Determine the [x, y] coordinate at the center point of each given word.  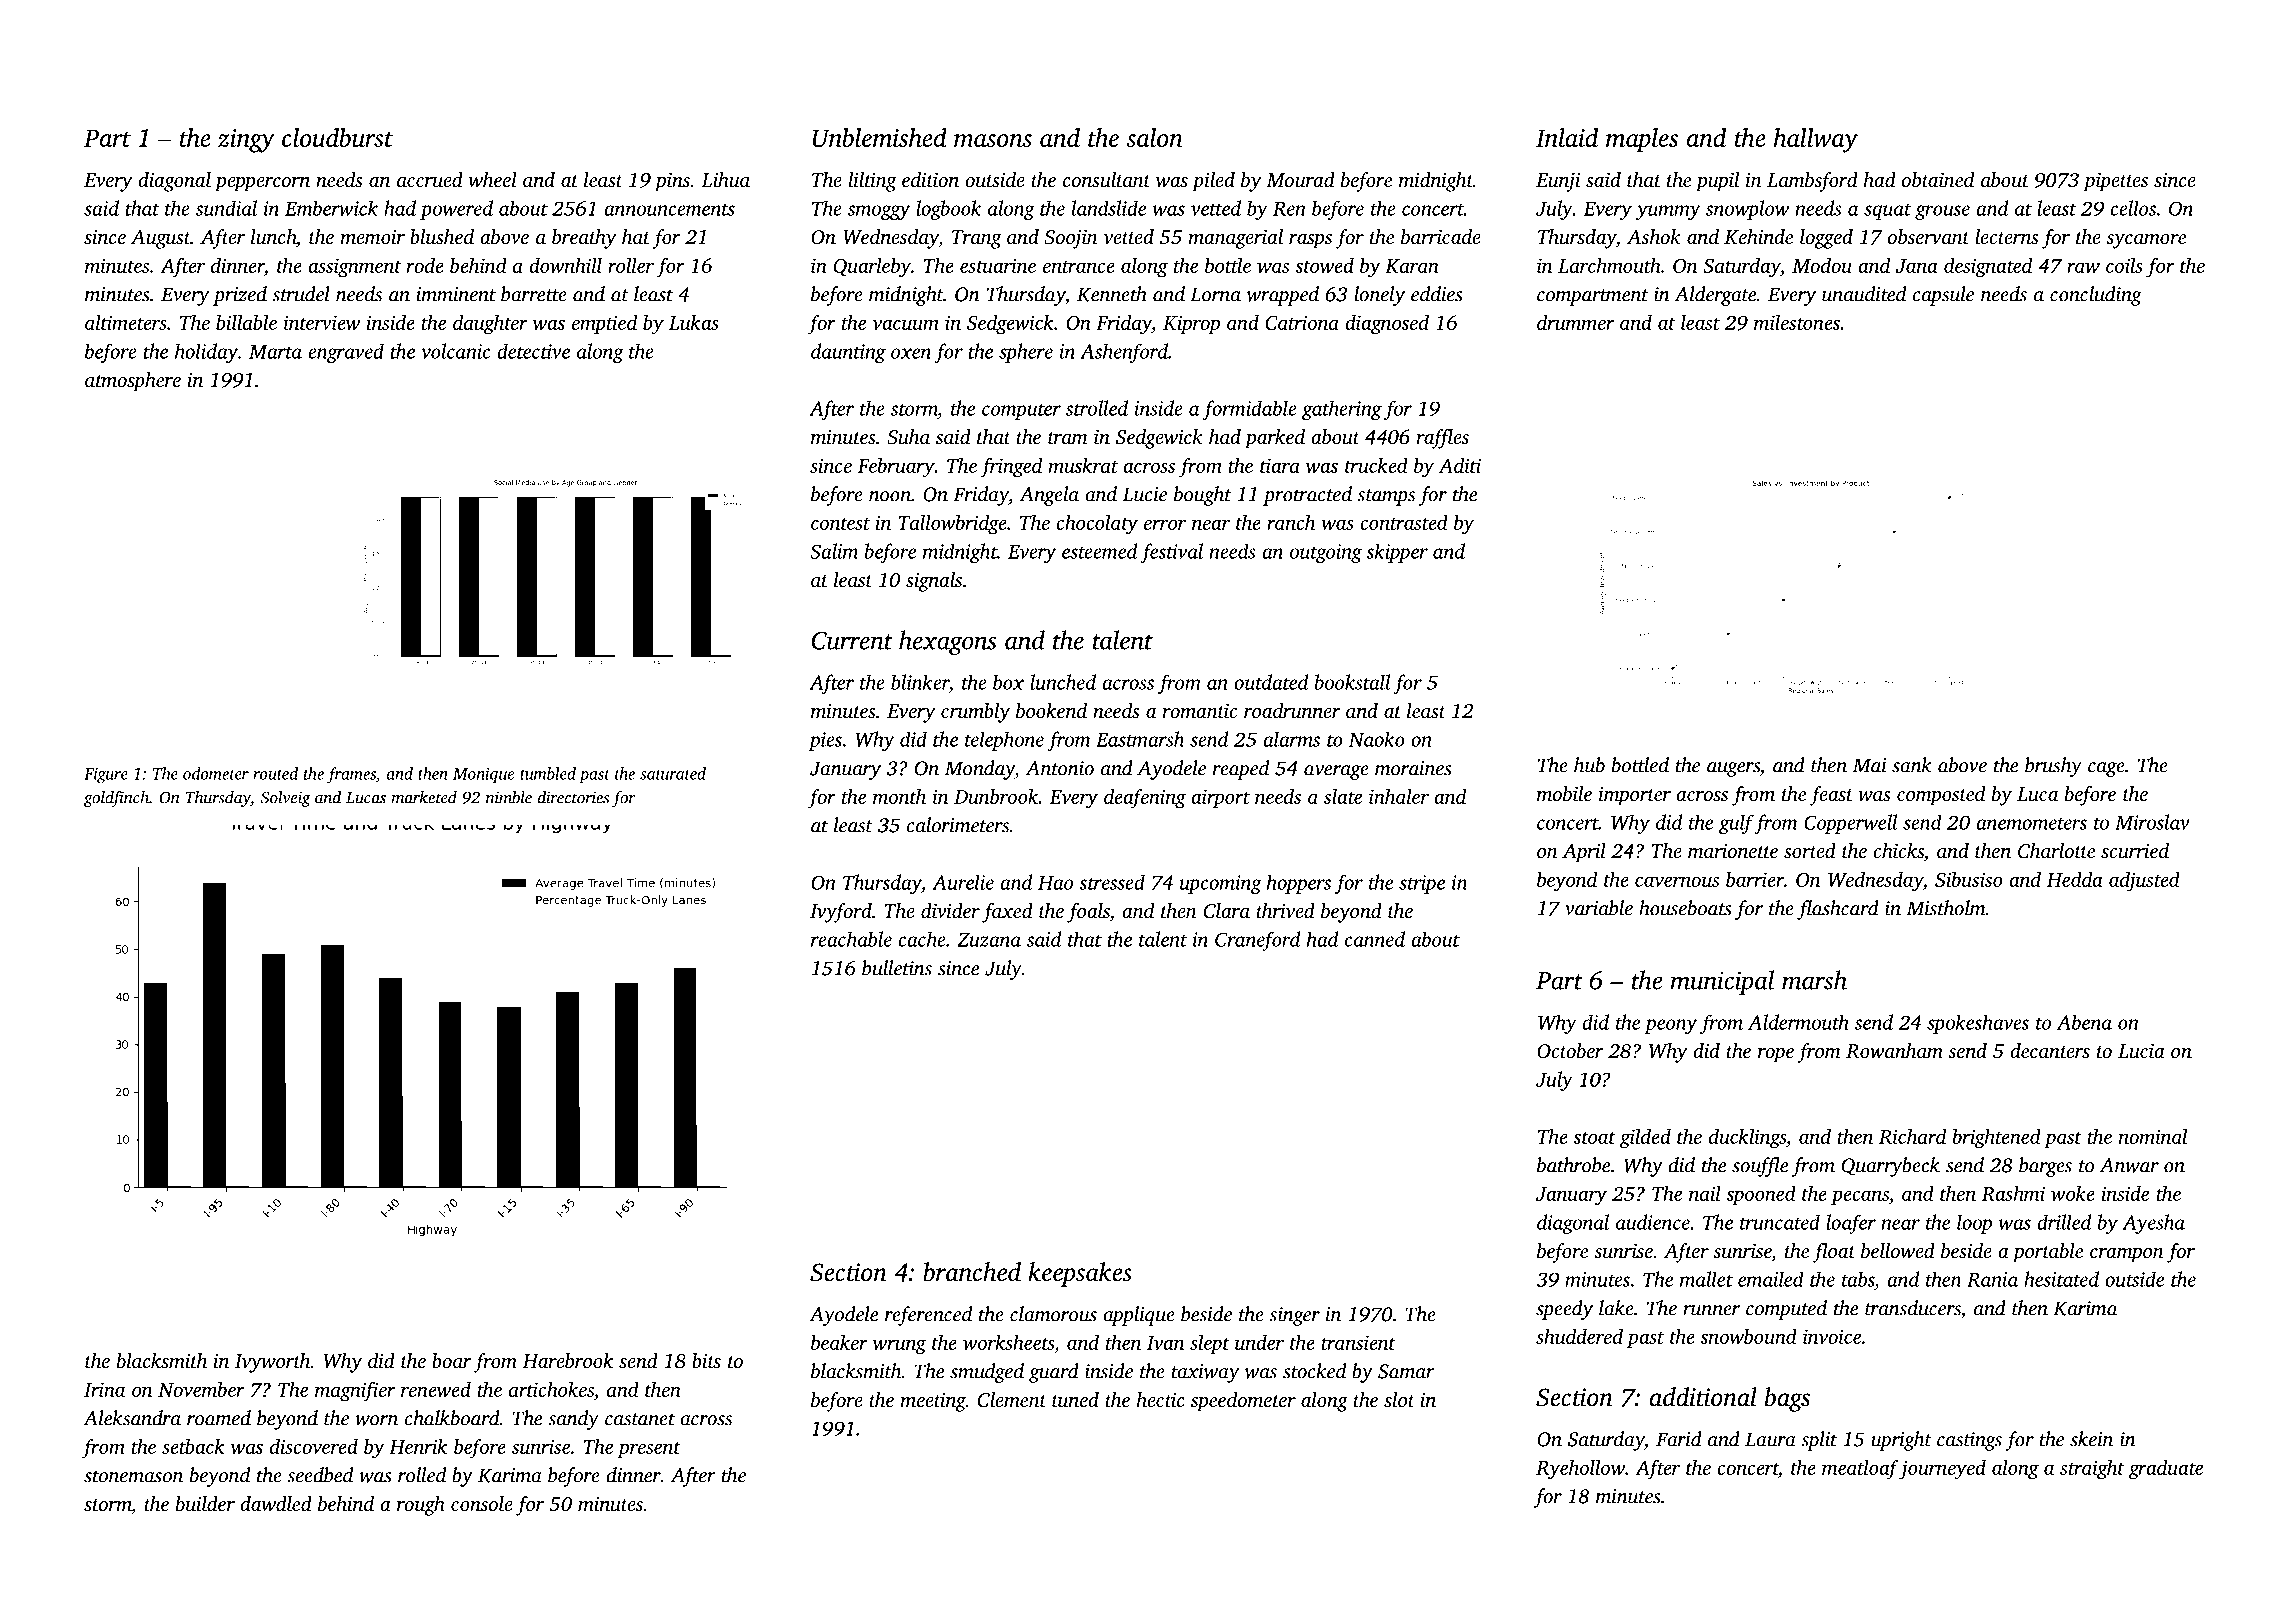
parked [1275, 439]
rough [421, 1506]
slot [1399, 1399]
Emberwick [331, 208]
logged [1826, 239]
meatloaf [1860, 1470]
